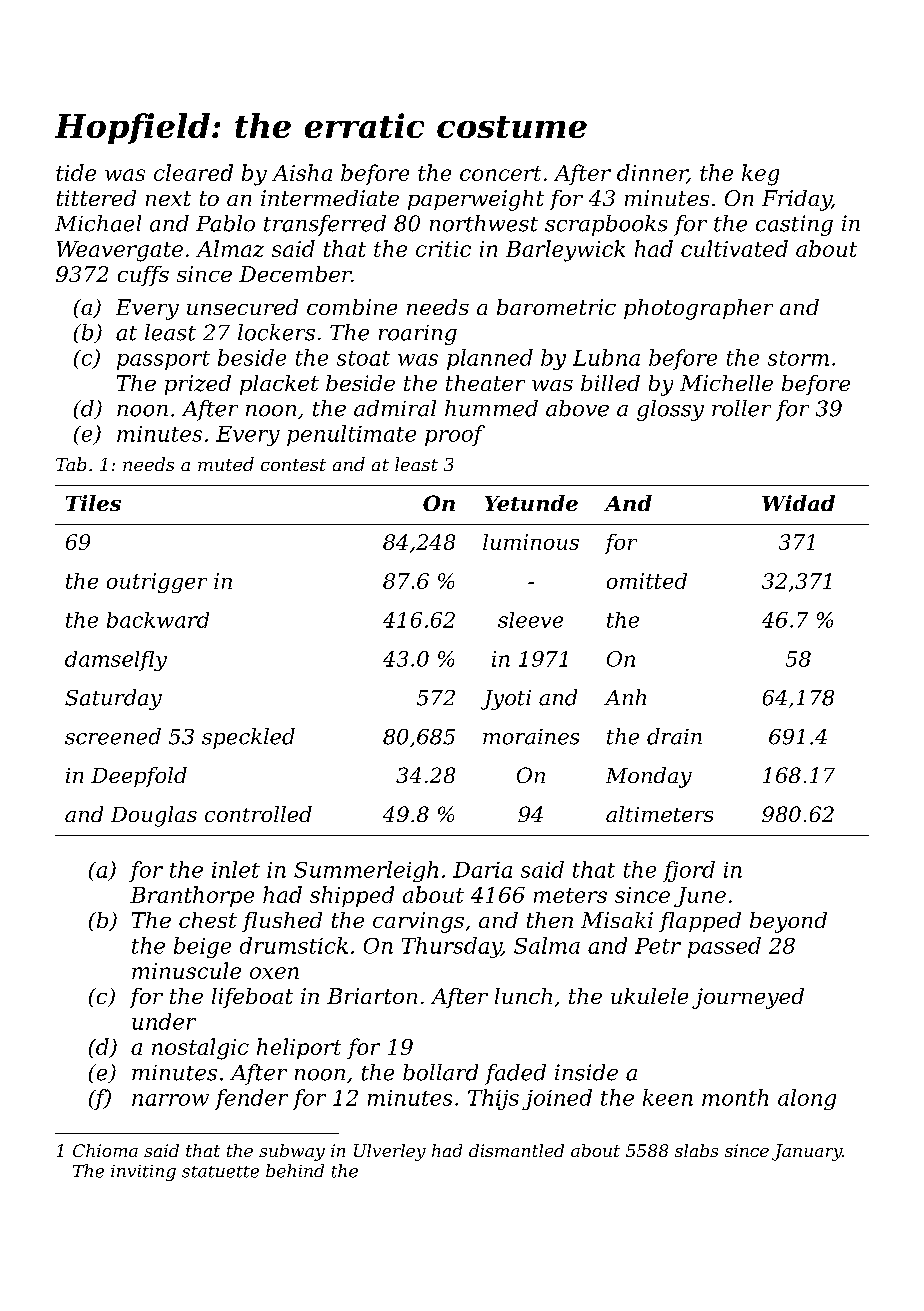 This screenshot has width=924, height=1311. Describe the element at coordinates (530, 620) in the screenshot. I see `sleeve` at that location.
